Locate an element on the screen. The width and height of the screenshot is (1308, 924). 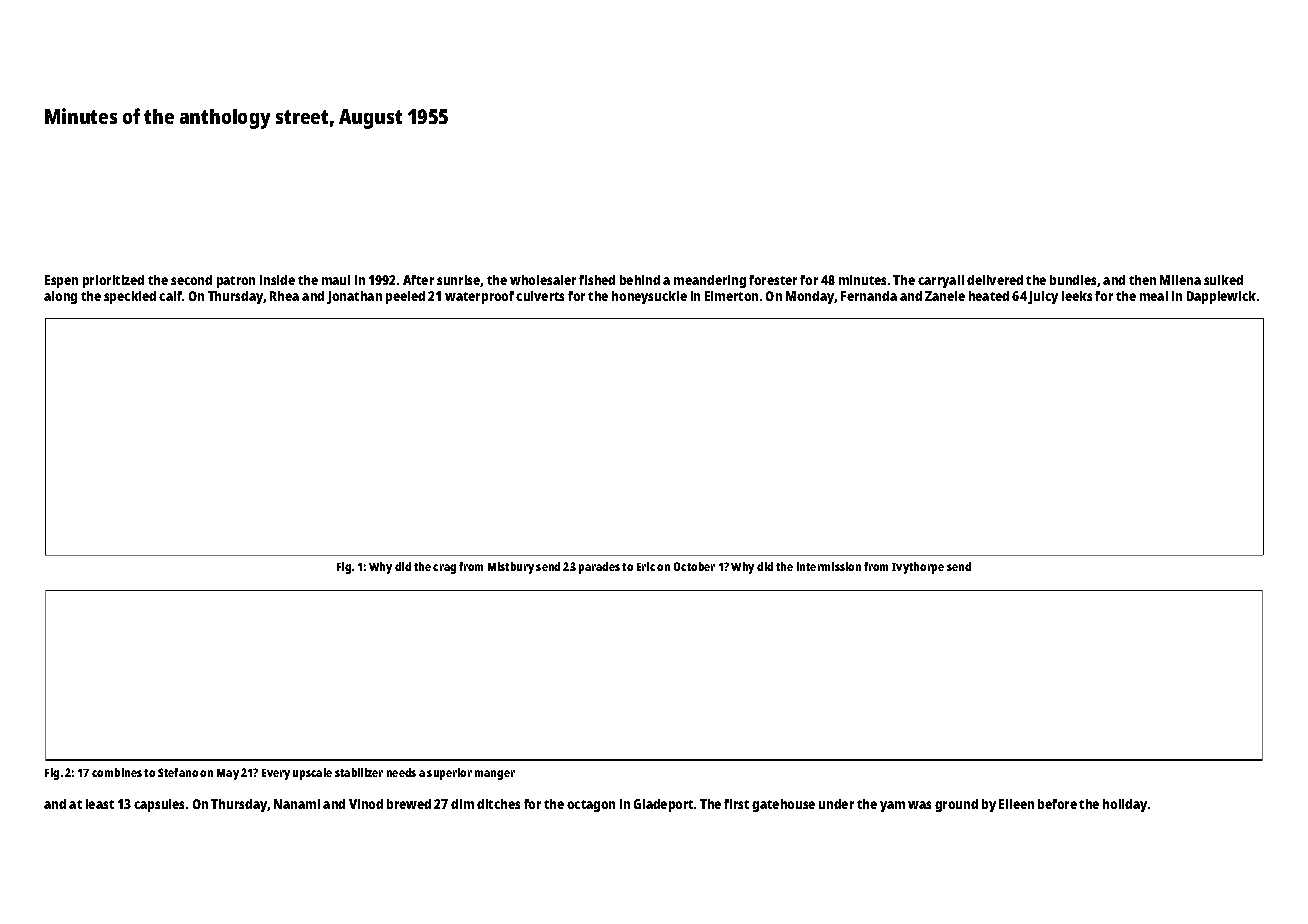
speckled is located at coordinates (130, 297).
